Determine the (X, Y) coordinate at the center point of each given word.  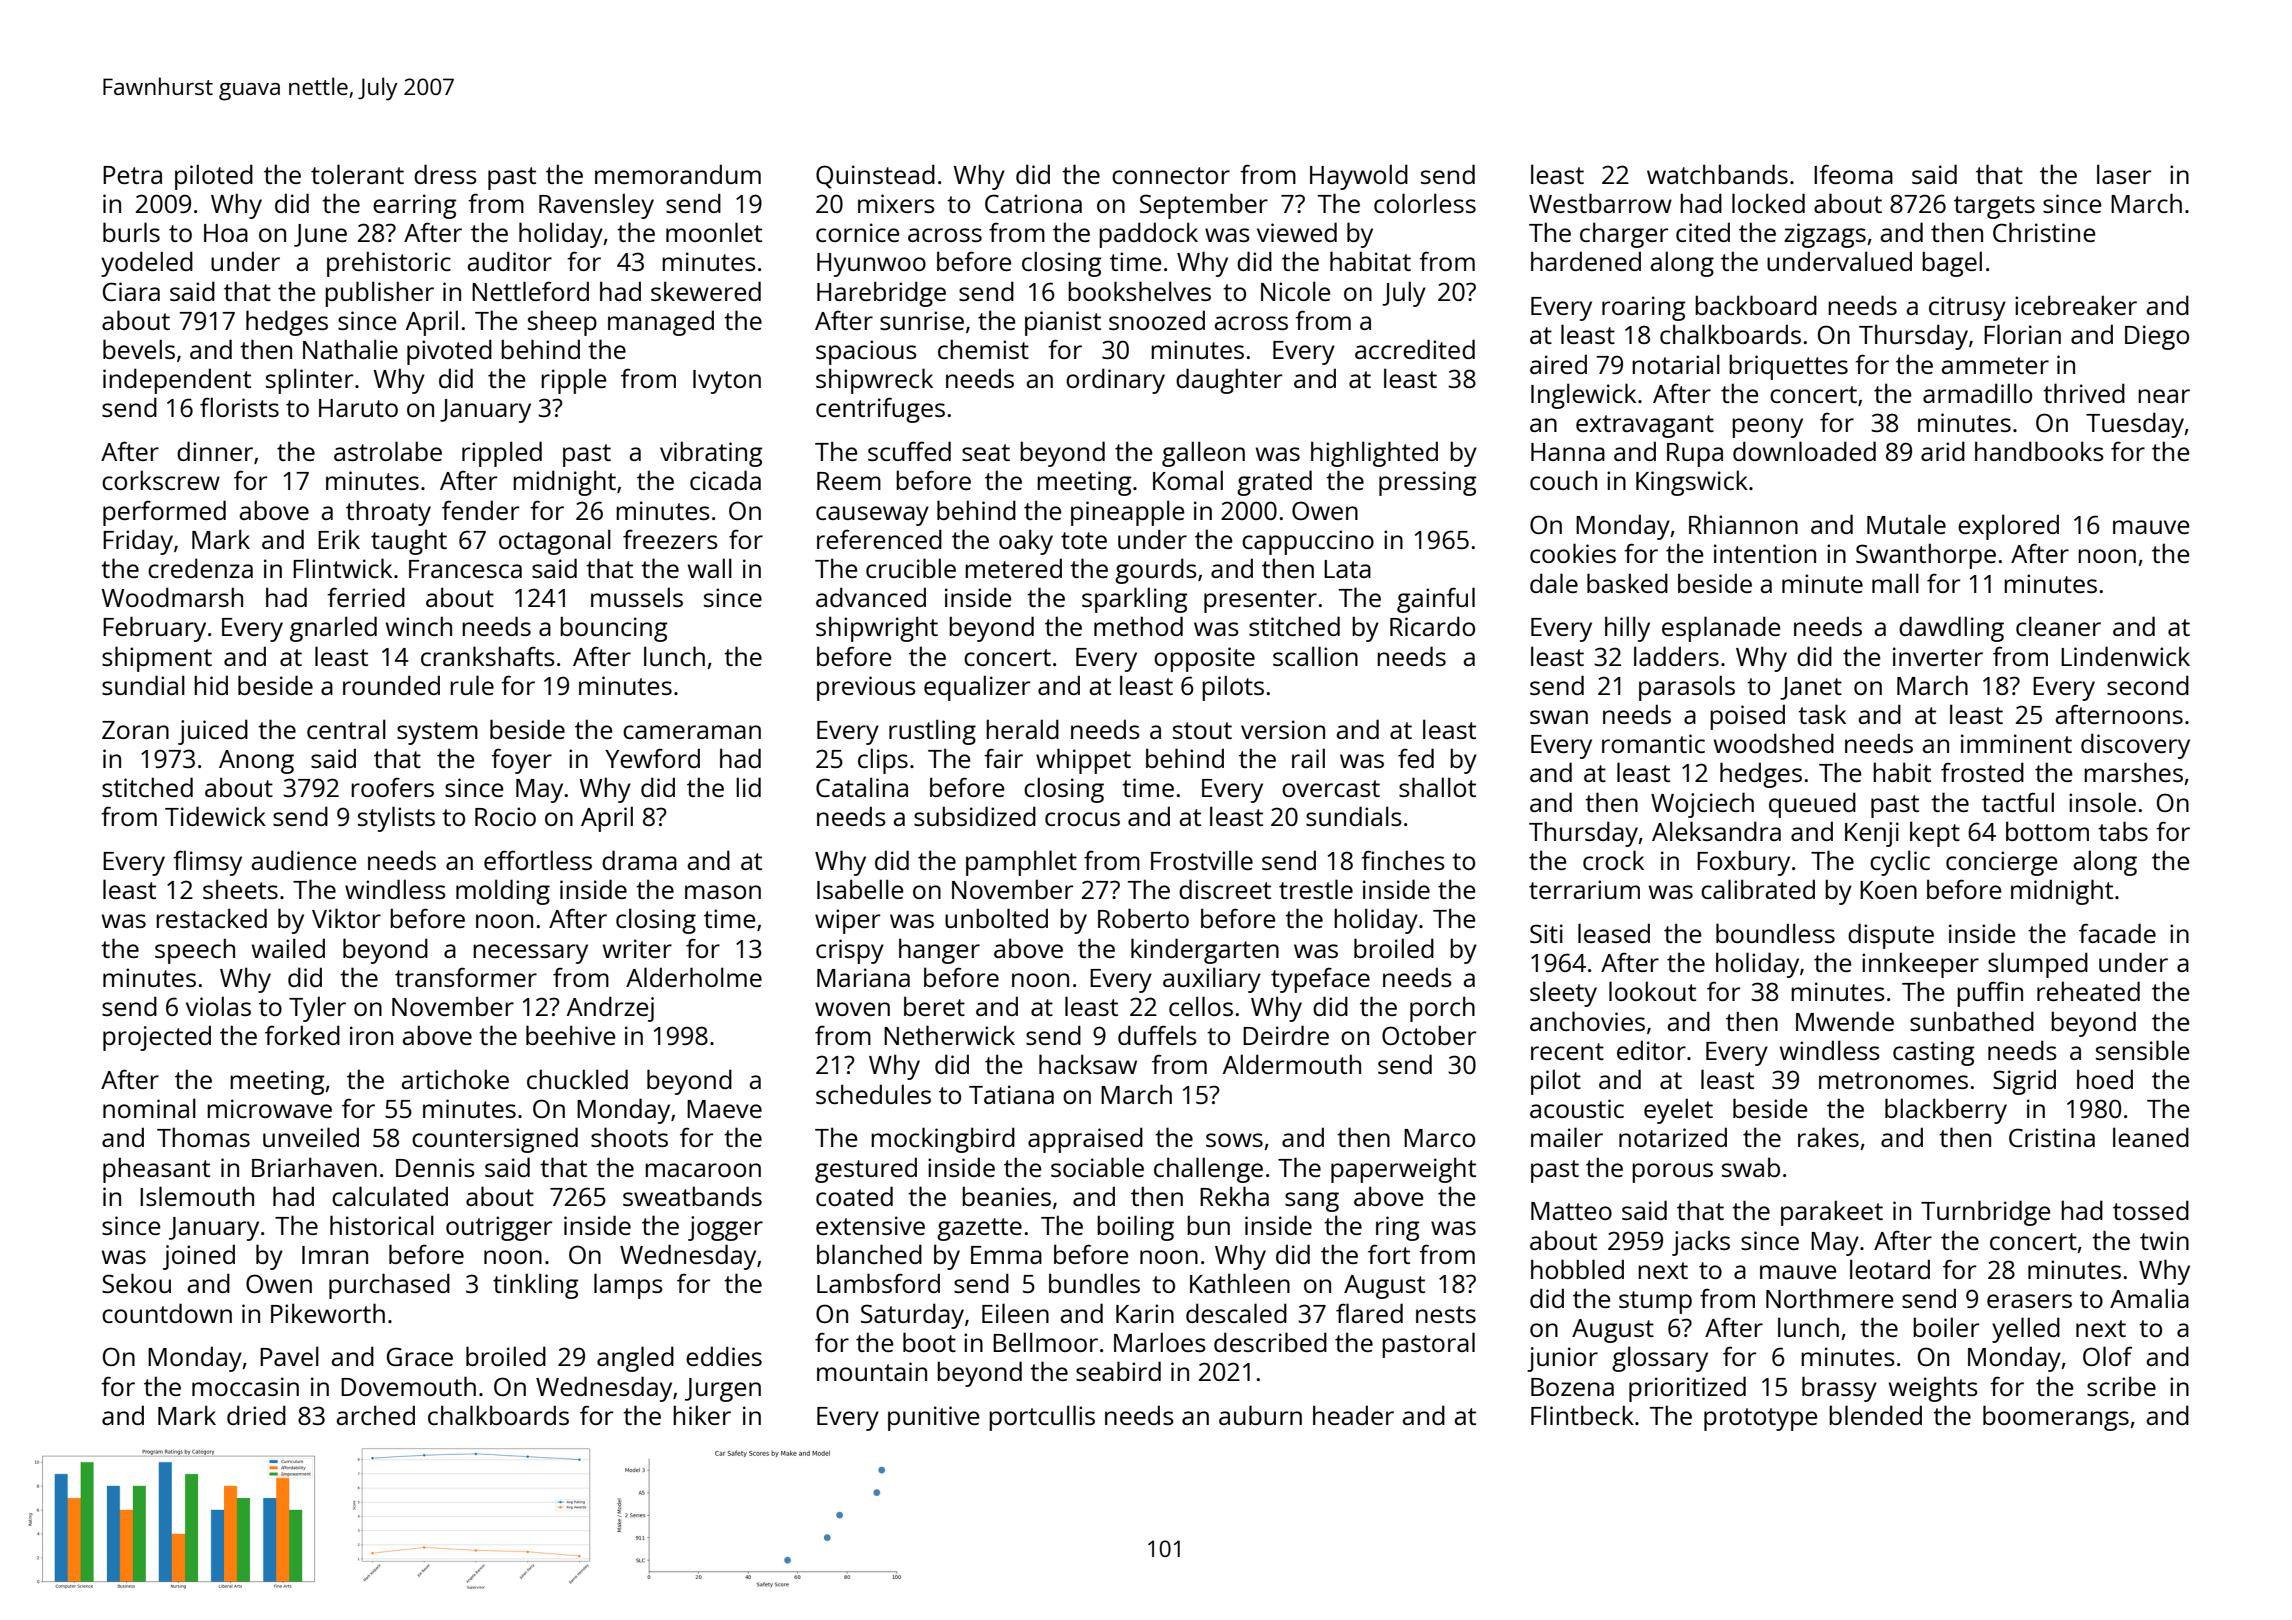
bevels (139, 349)
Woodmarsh (172, 597)
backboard (1756, 305)
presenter (1260, 601)
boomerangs (2056, 1418)
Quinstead (875, 176)
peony (1767, 428)
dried (256, 1415)
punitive (934, 1418)
